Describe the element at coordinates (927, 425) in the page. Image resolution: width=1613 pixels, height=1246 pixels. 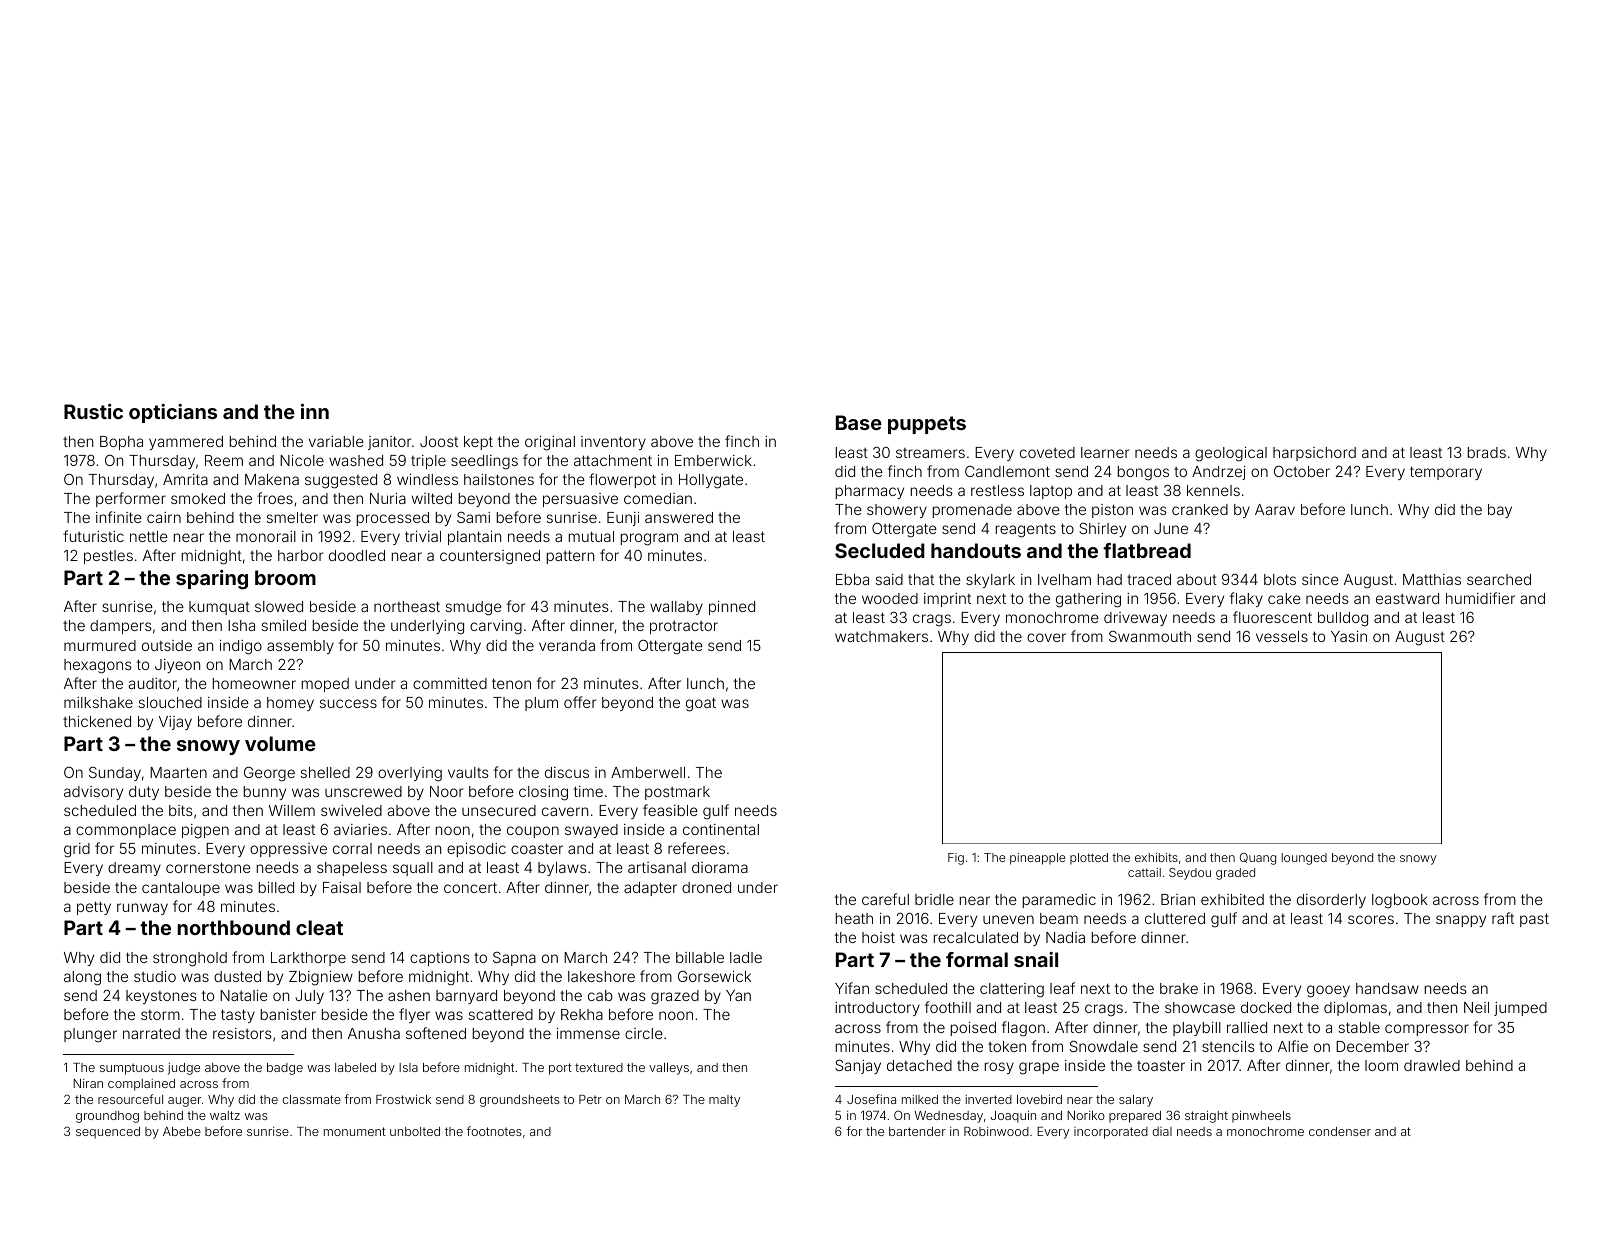
I see `puppets` at that location.
